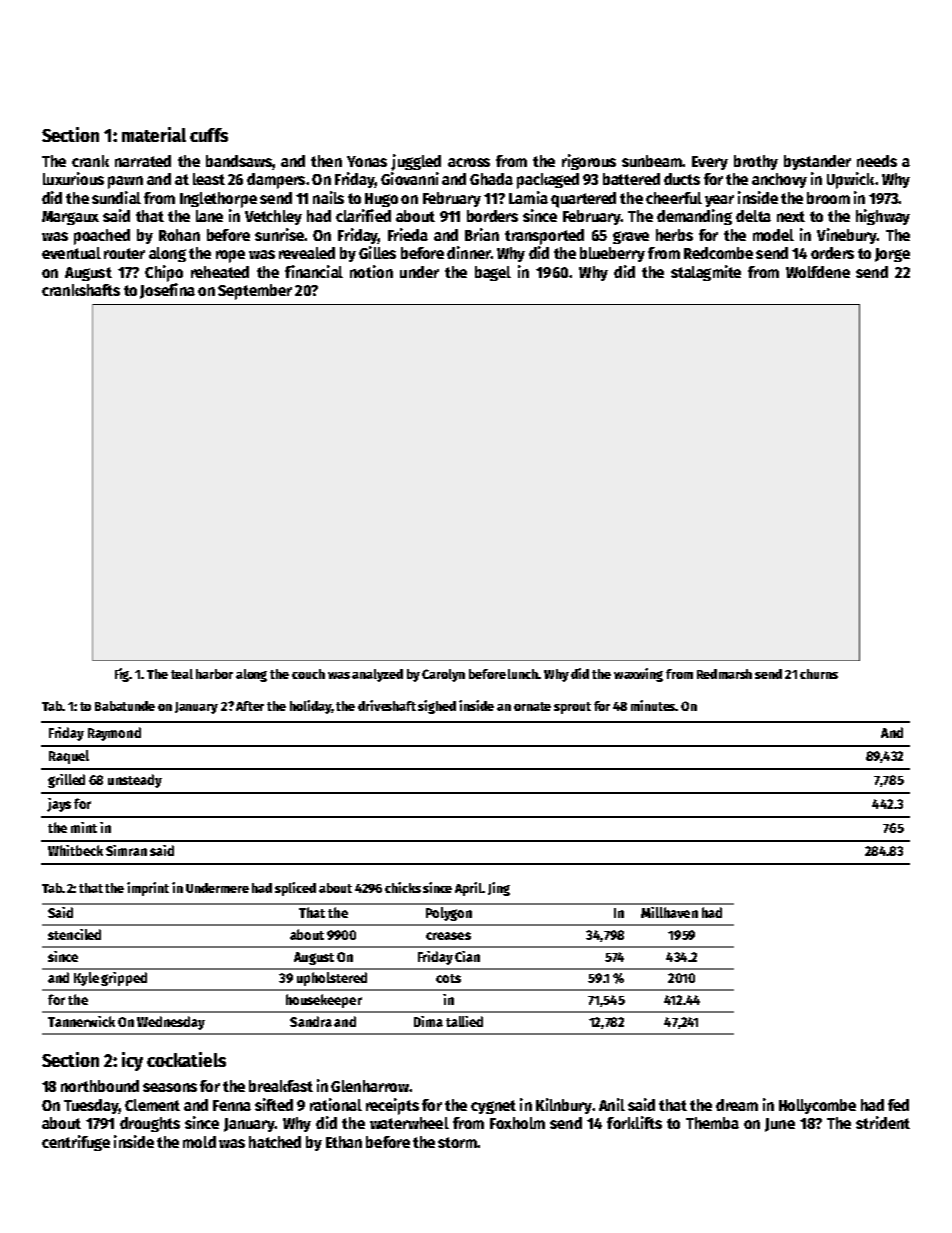 The image size is (952, 1233). Describe the element at coordinates (653, 705) in the screenshot. I see `minutes` at that location.
